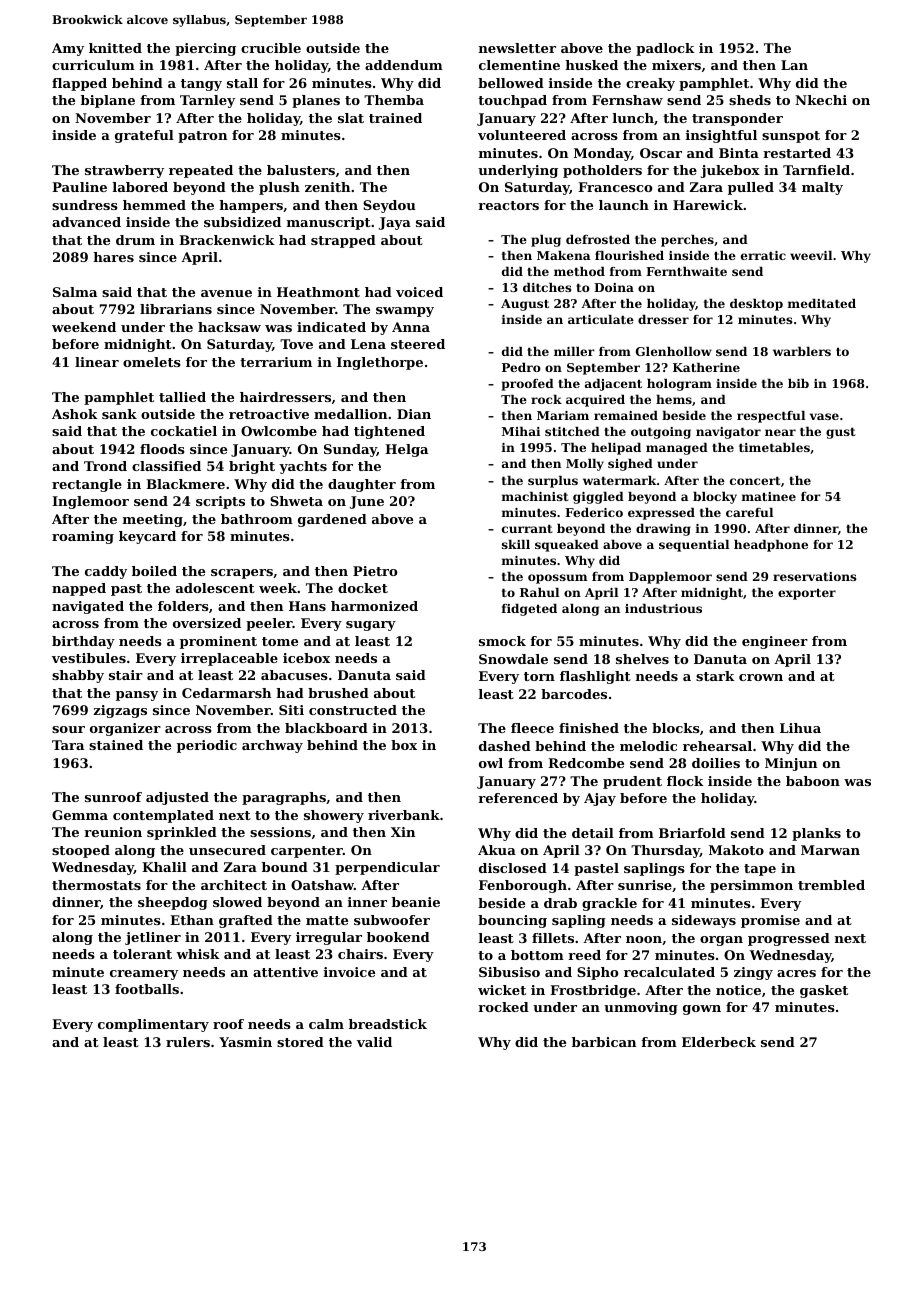 This document has height=1308, width=924. What do you see at coordinates (516, 544) in the document?
I see `skill` at bounding box center [516, 544].
